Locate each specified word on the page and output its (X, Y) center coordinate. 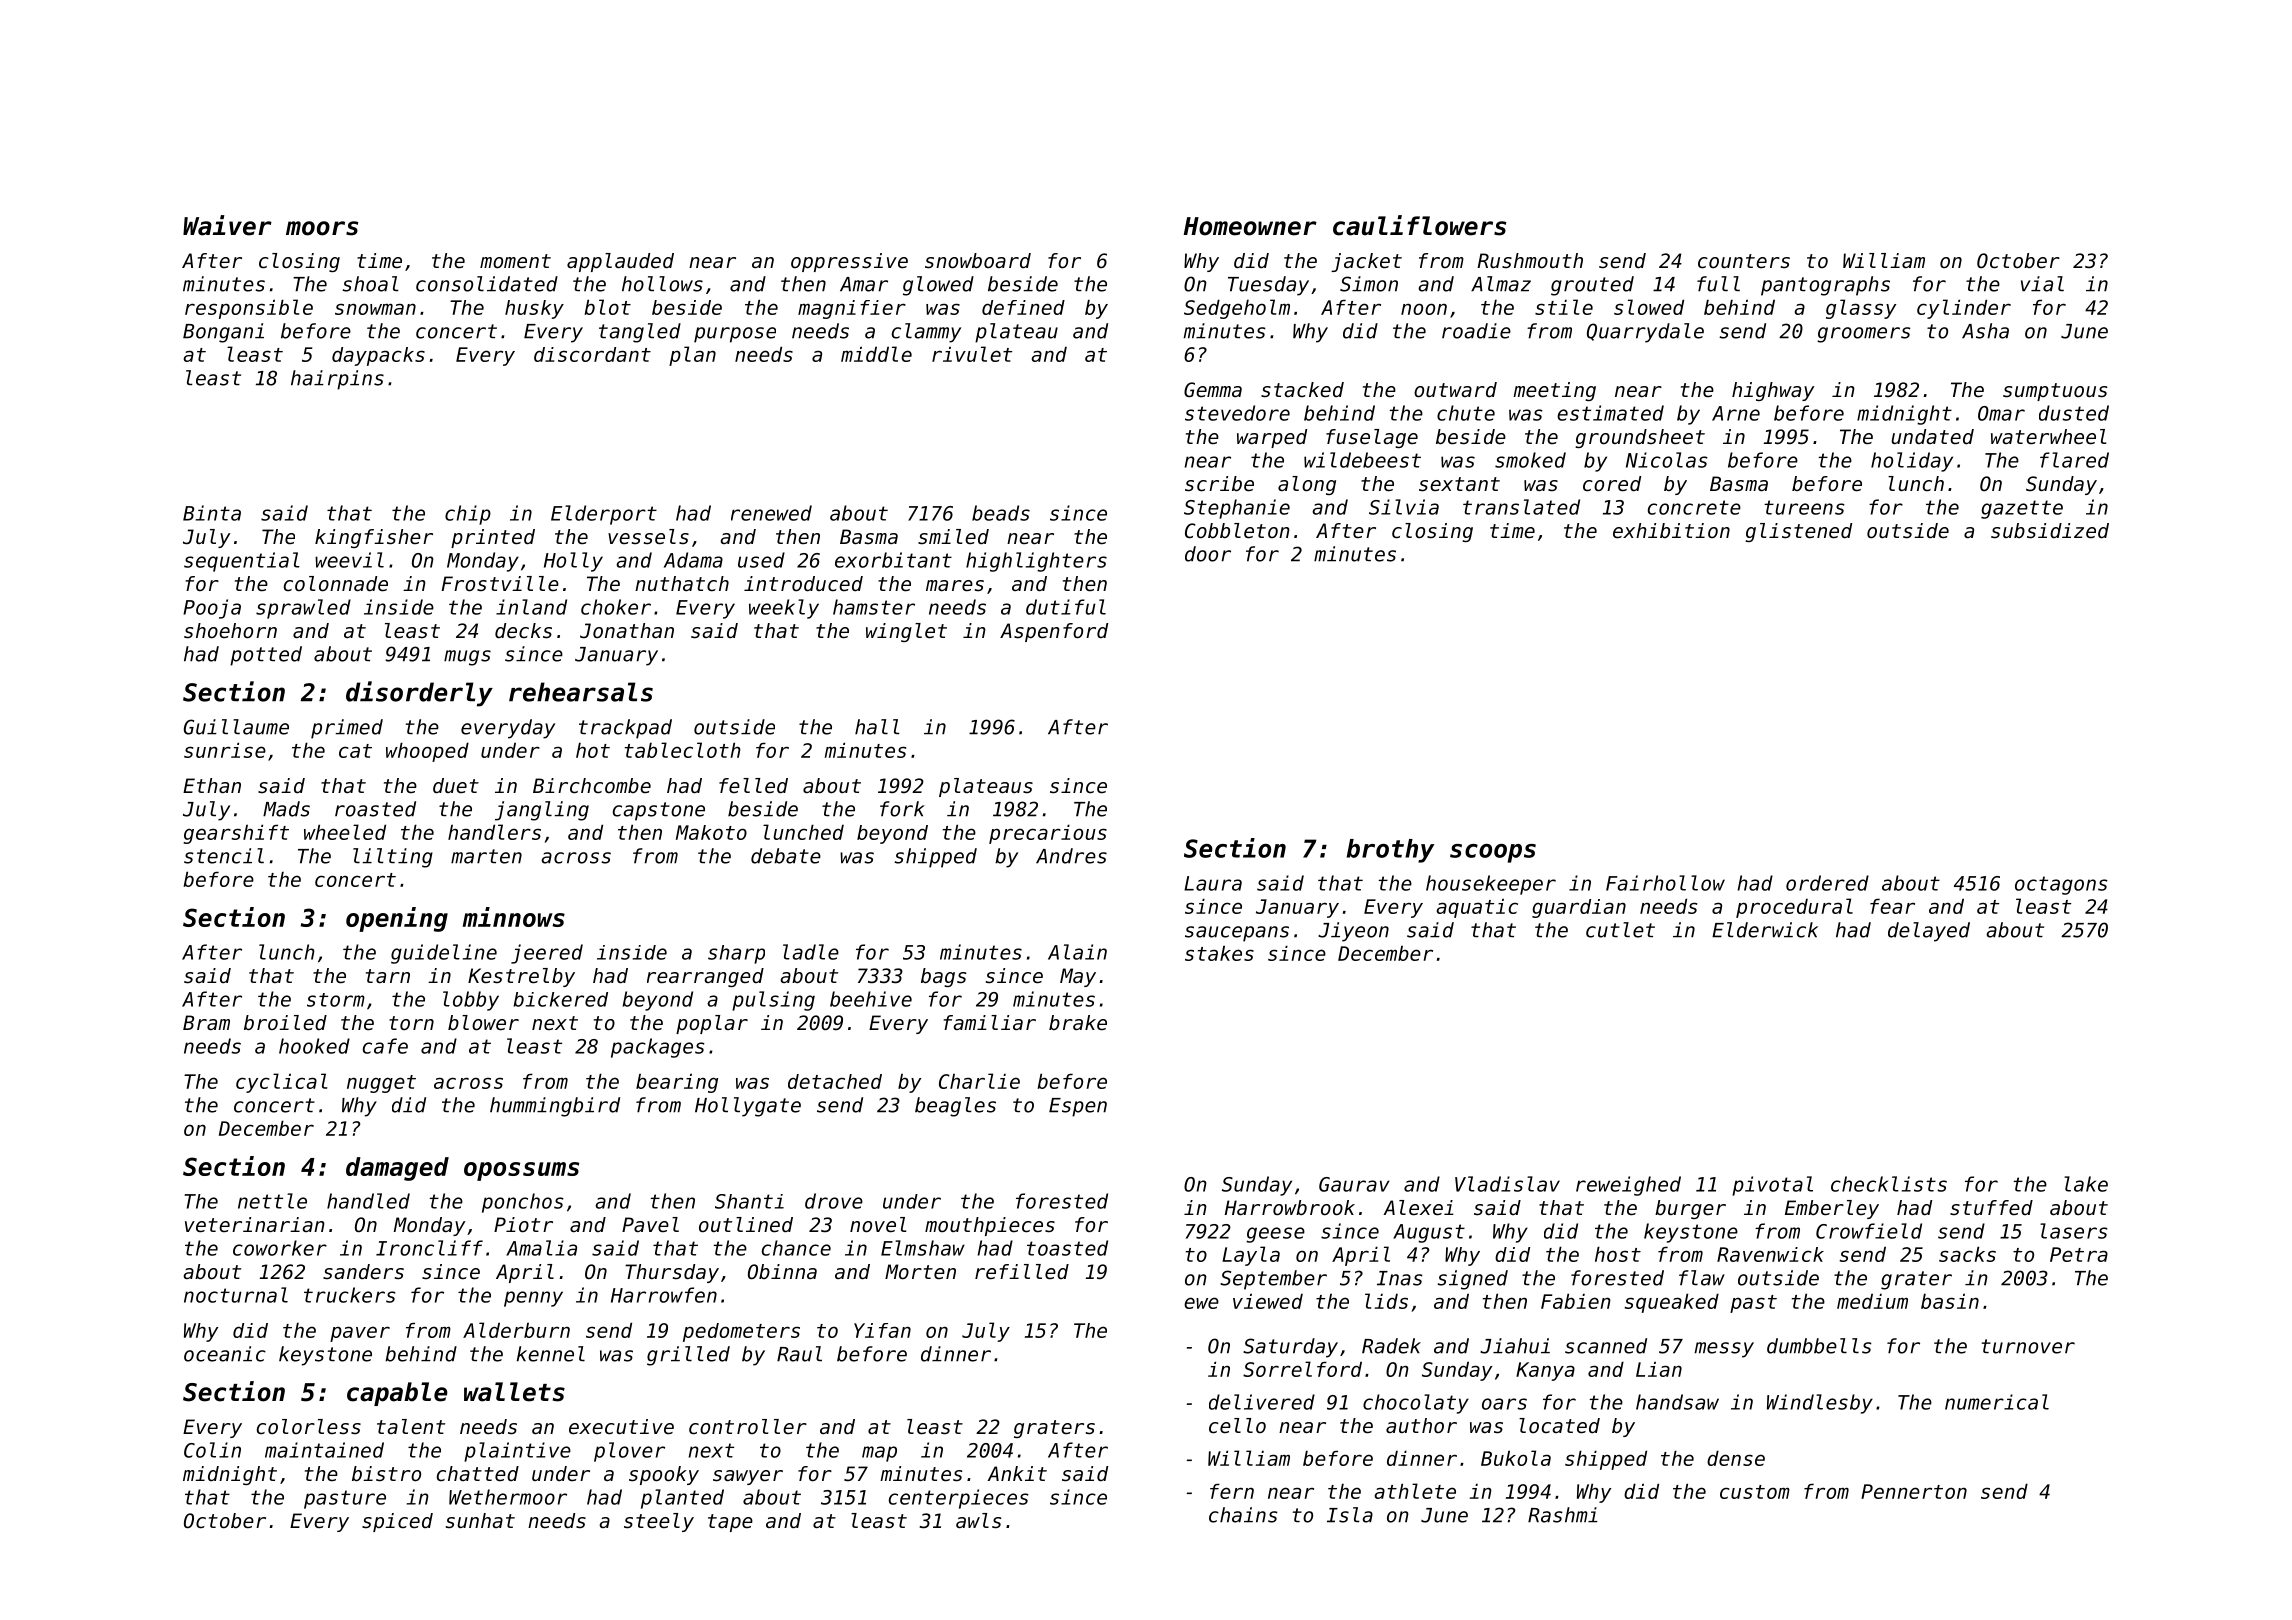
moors (322, 228)
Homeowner (1250, 226)
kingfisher (374, 538)
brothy (1390, 851)
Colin (212, 1450)
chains (1243, 1515)
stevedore (1237, 413)
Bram (206, 1022)
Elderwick (1765, 930)
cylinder (1964, 309)
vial (2042, 284)
